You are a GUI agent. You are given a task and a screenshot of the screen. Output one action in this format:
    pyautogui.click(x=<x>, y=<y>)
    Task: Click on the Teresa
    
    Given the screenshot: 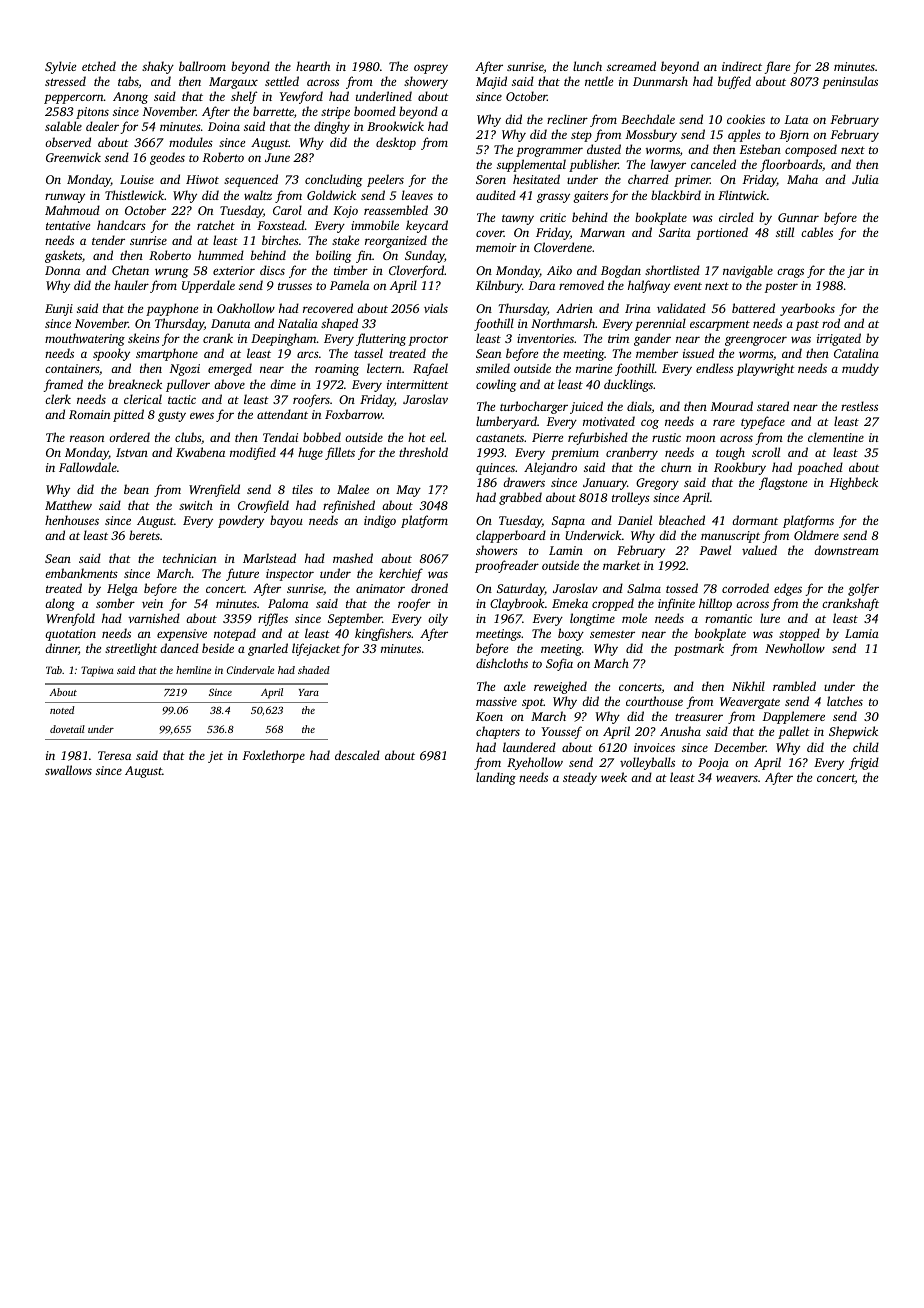 What is the action you would take?
    pyautogui.click(x=114, y=755)
